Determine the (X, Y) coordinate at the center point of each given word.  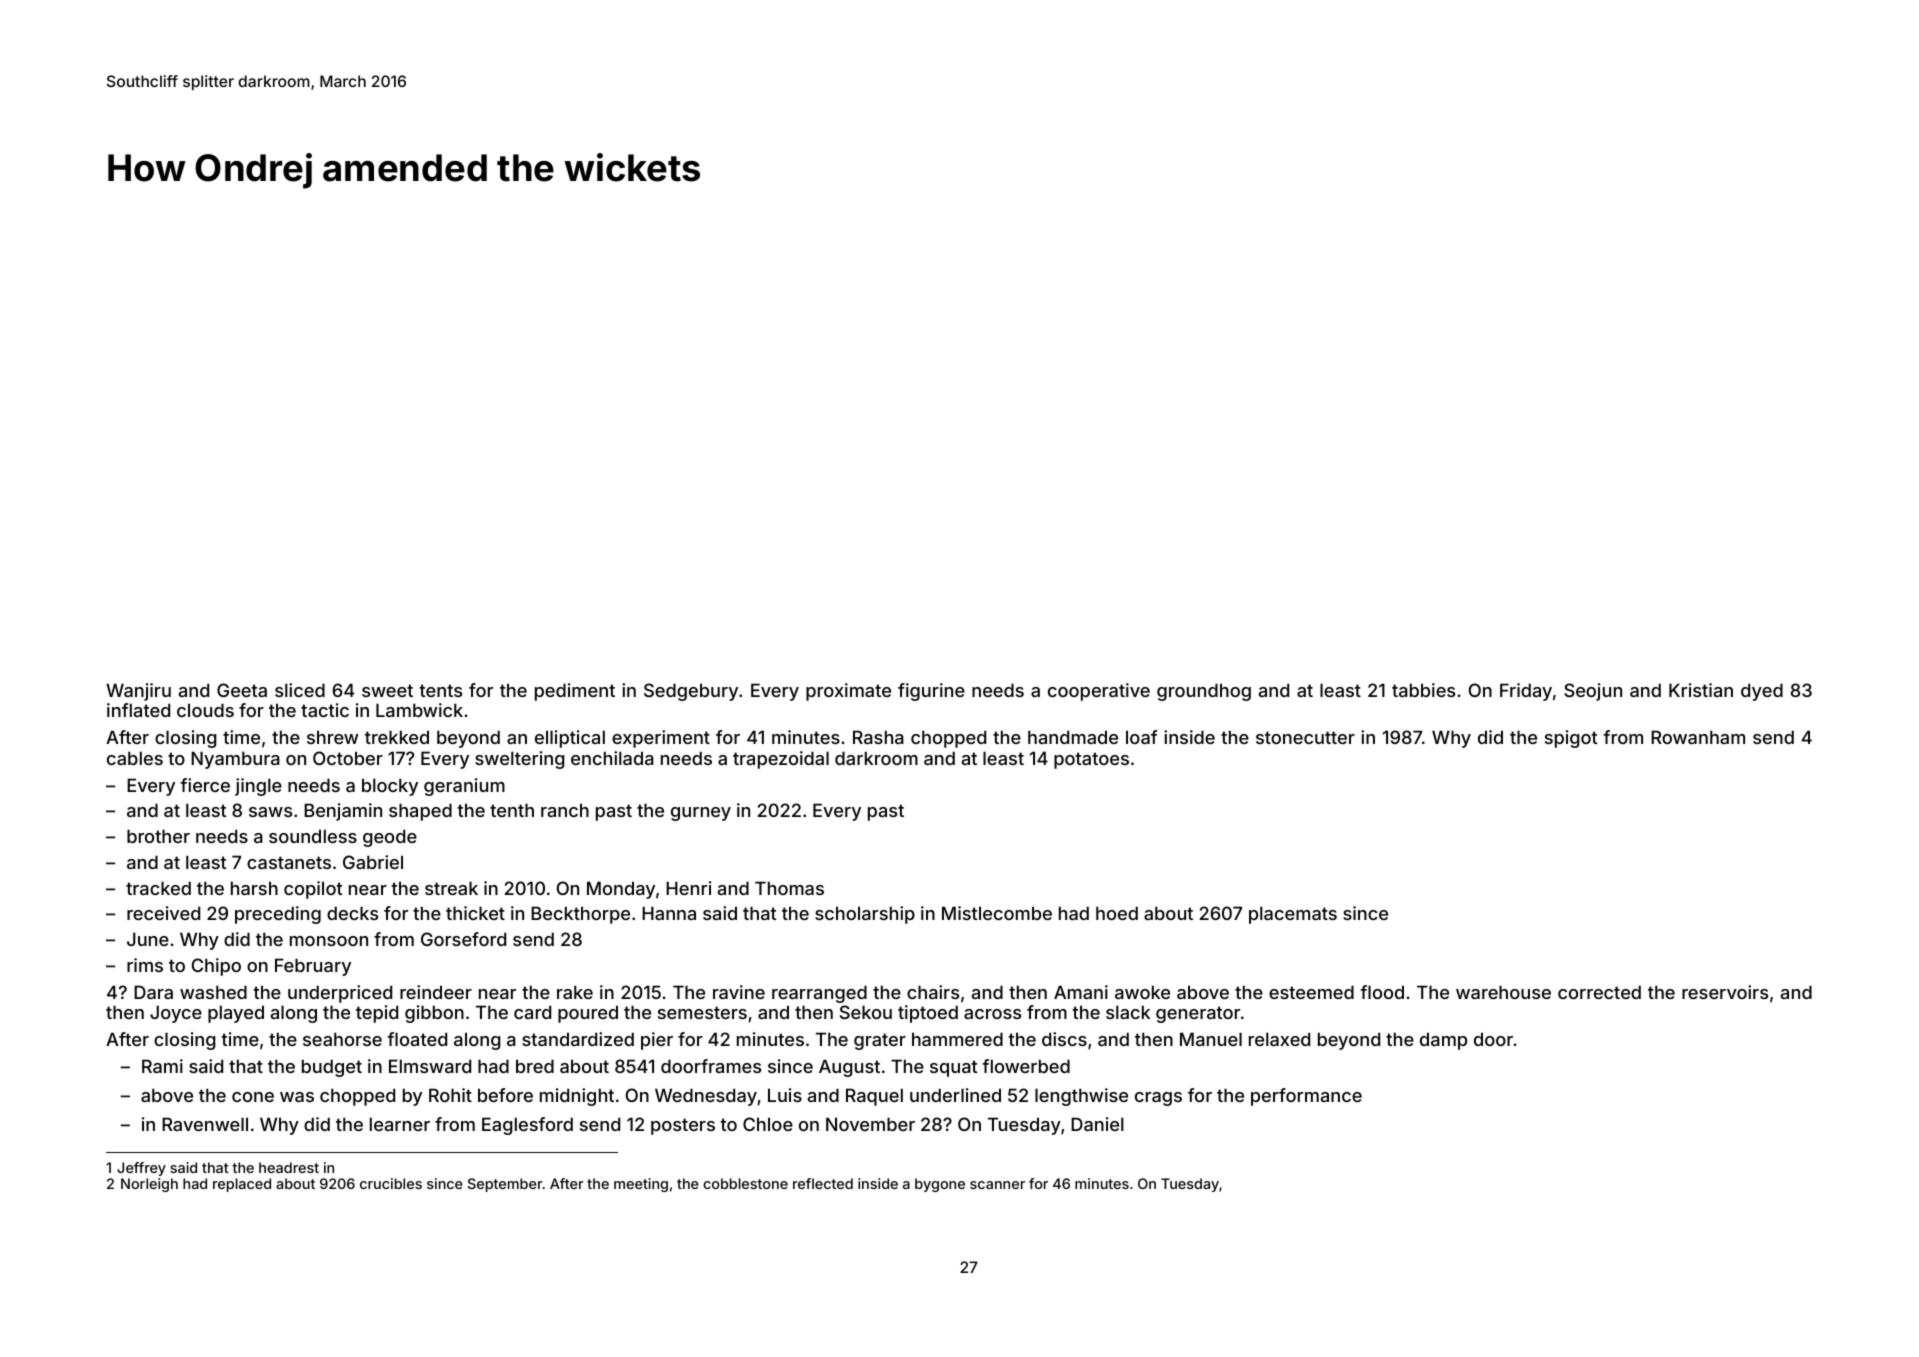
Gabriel (373, 862)
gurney (701, 814)
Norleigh (149, 1185)
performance (1306, 1097)
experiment (661, 739)
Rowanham (1698, 737)
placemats (1293, 915)
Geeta (242, 690)
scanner (997, 1185)
